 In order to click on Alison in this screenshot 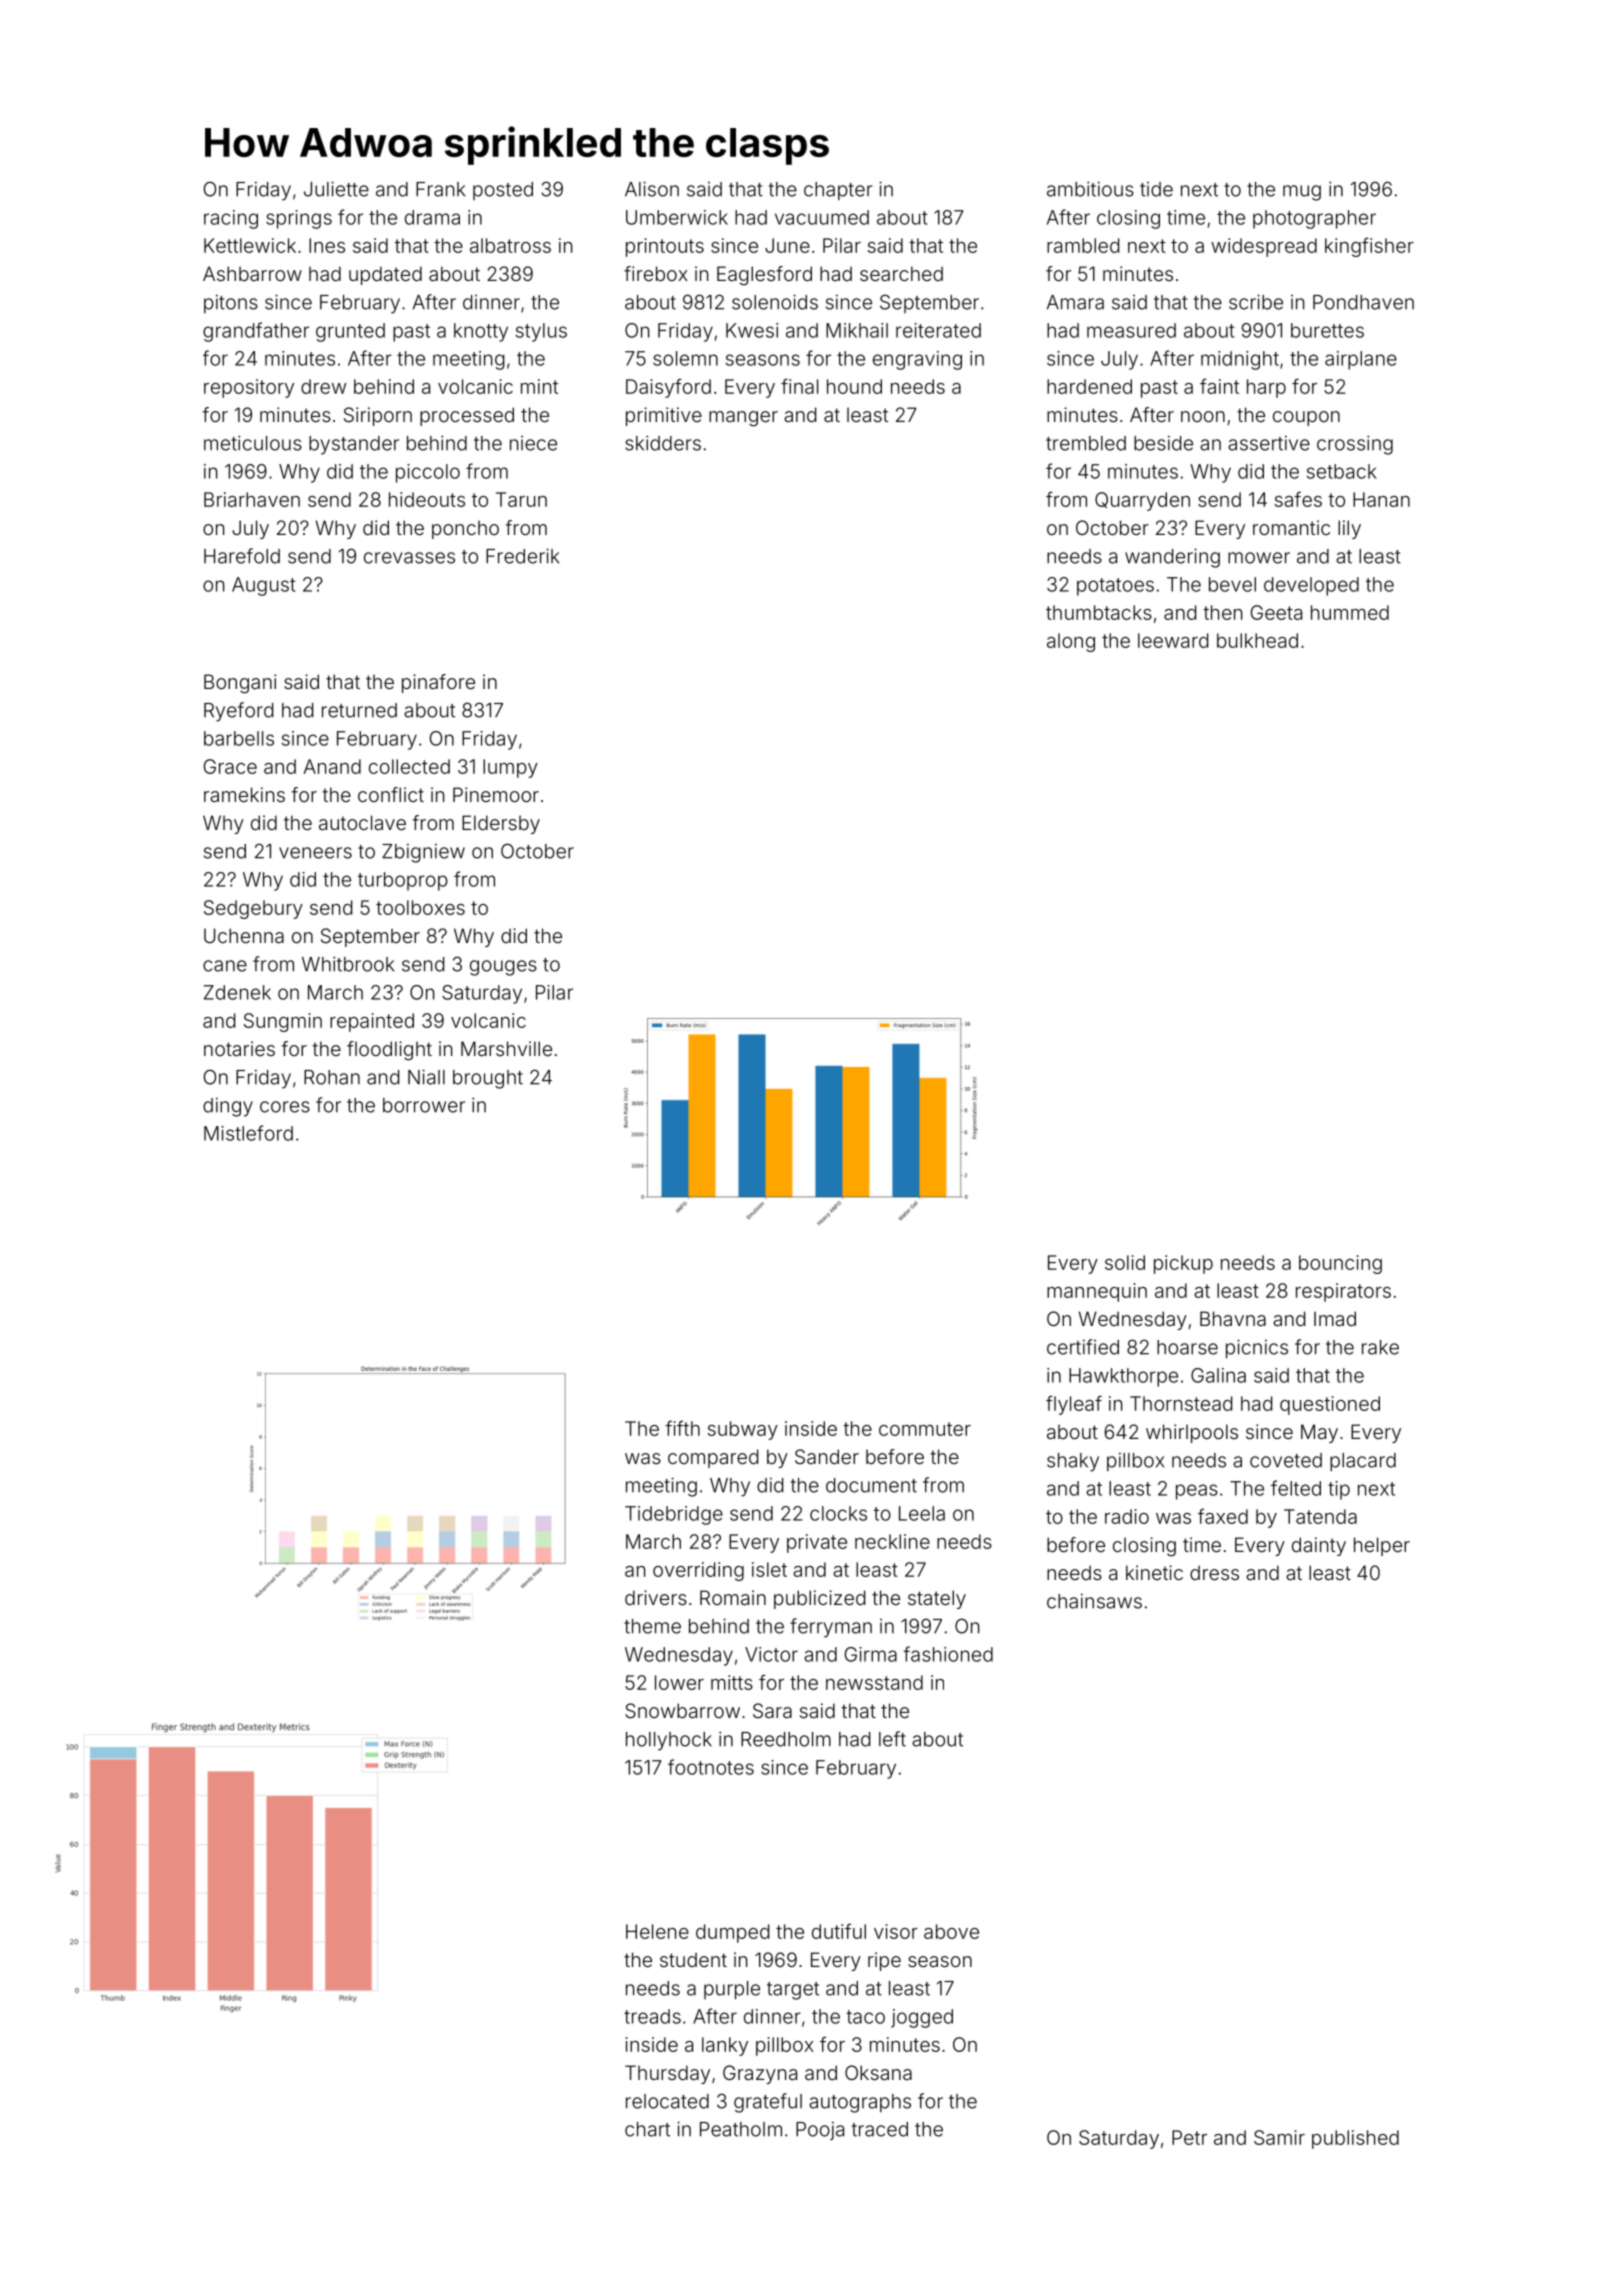, I will do `click(652, 189)`.
